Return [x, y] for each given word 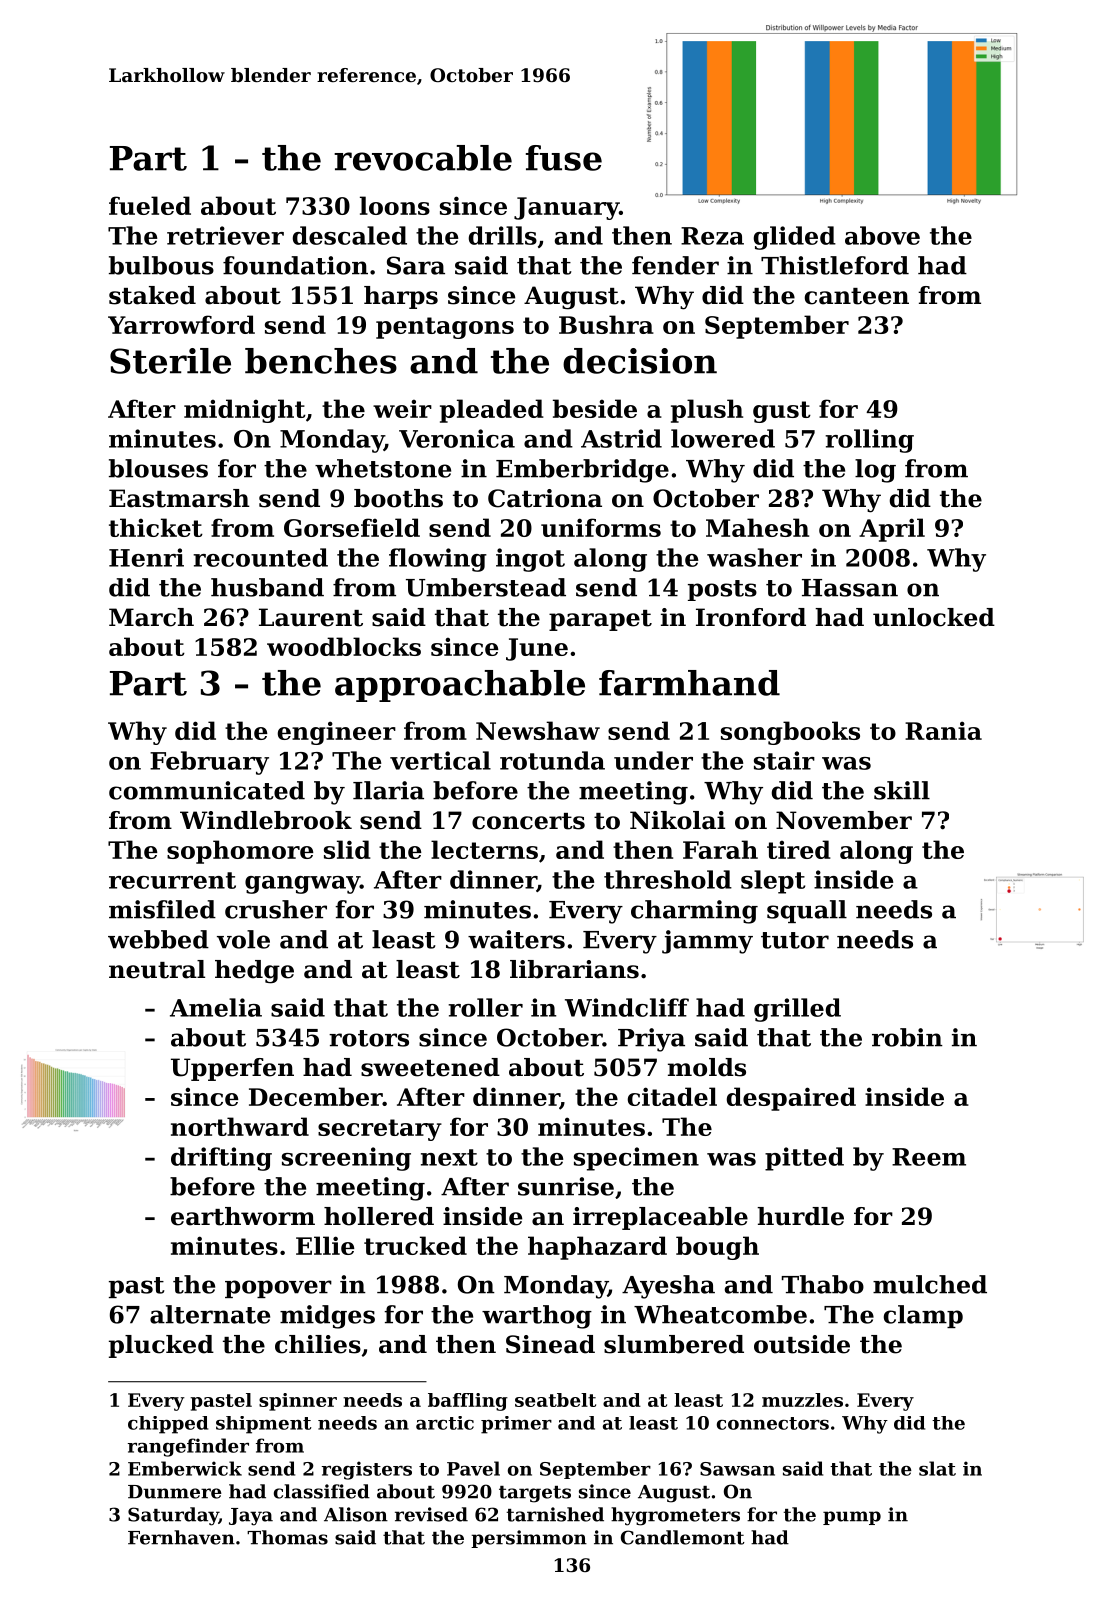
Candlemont [683, 1537]
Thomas [287, 1537]
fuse [564, 158]
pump [852, 1518]
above [882, 235]
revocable [423, 158]
